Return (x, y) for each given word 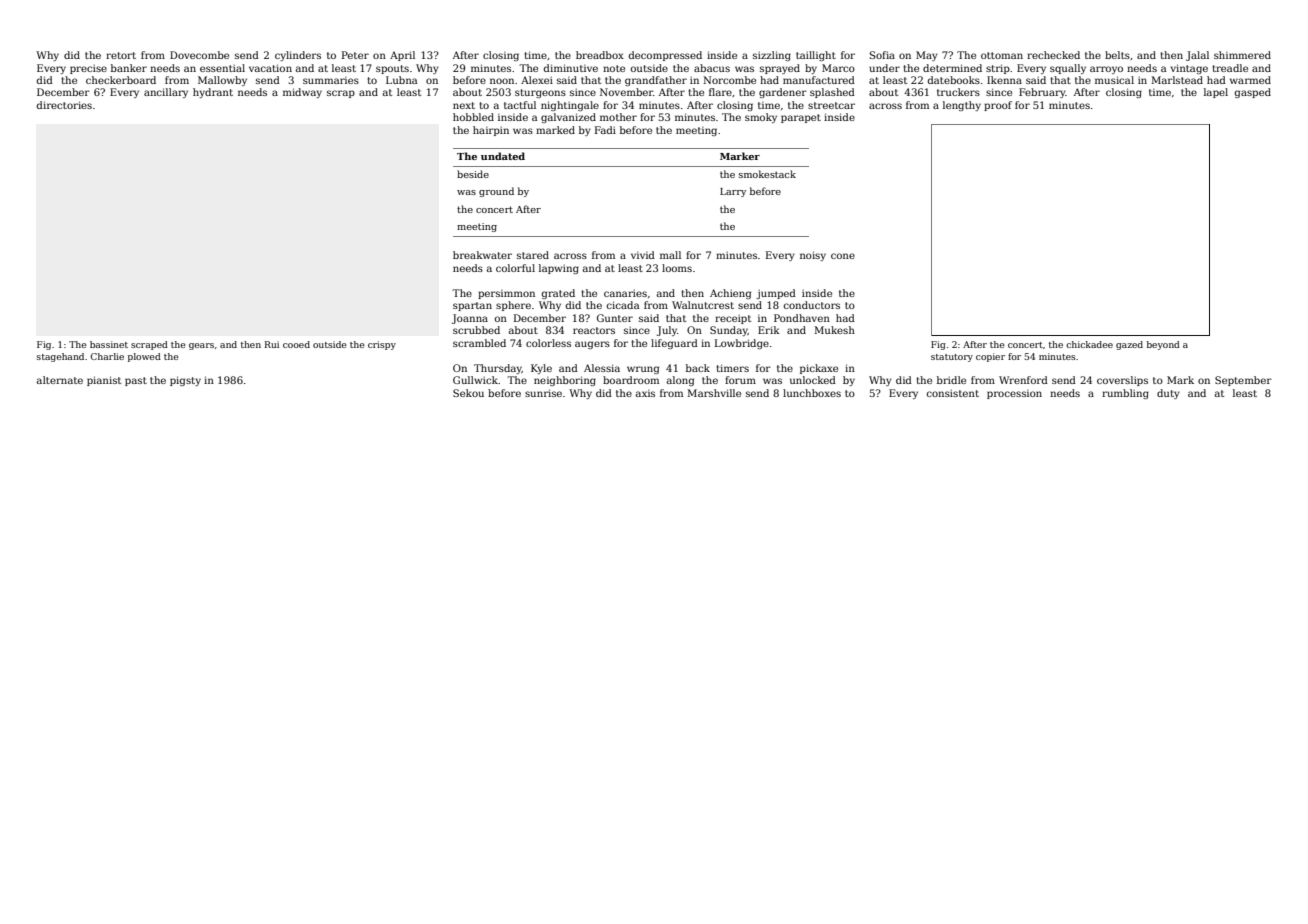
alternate (60, 380)
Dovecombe (199, 55)
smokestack (767, 174)
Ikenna (1004, 80)
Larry (733, 192)
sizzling (772, 56)
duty (1168, 394)
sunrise (543, 393)
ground (496, 192)
